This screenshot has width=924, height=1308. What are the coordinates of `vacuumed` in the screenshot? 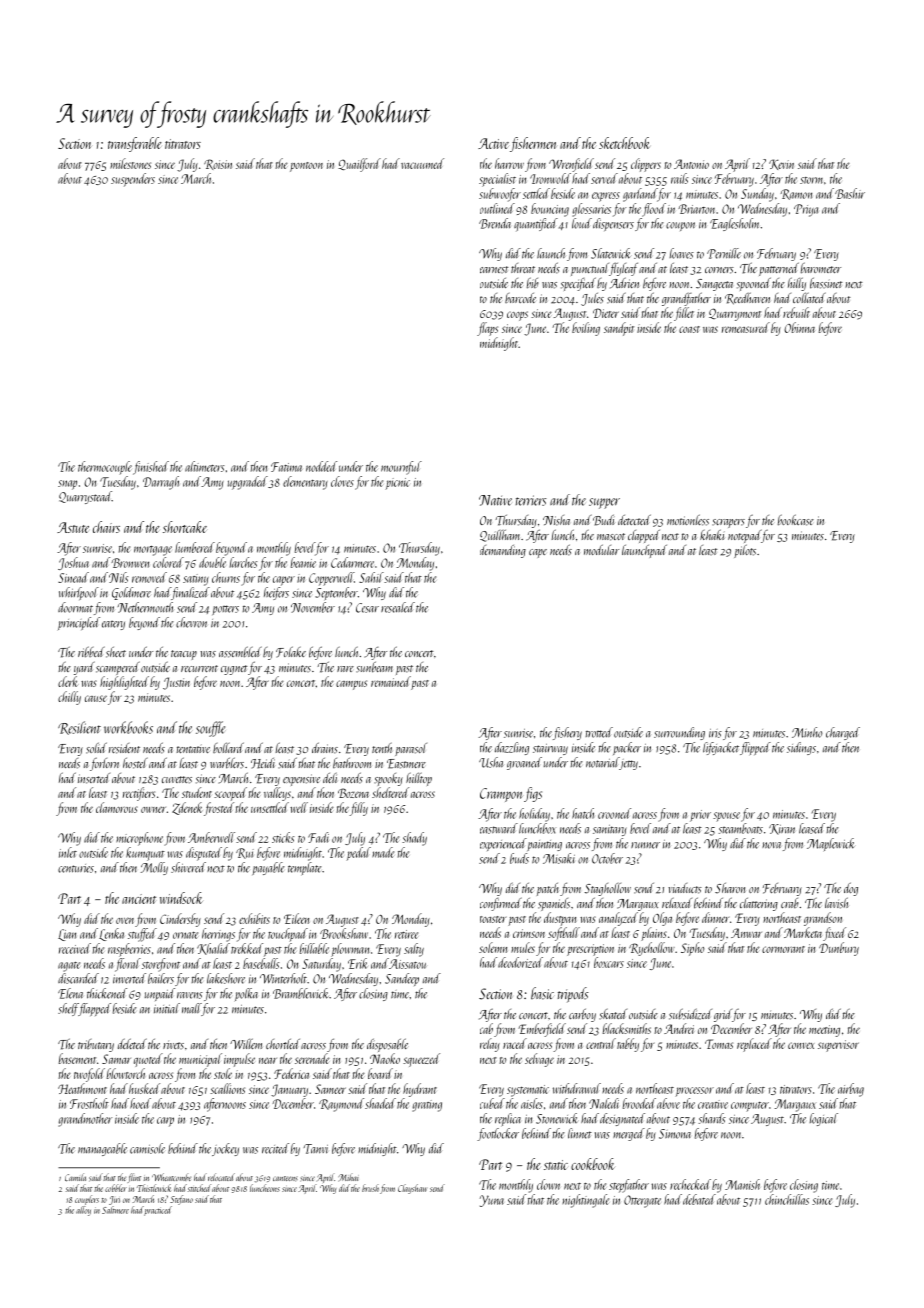 It's located at (422, 163).
